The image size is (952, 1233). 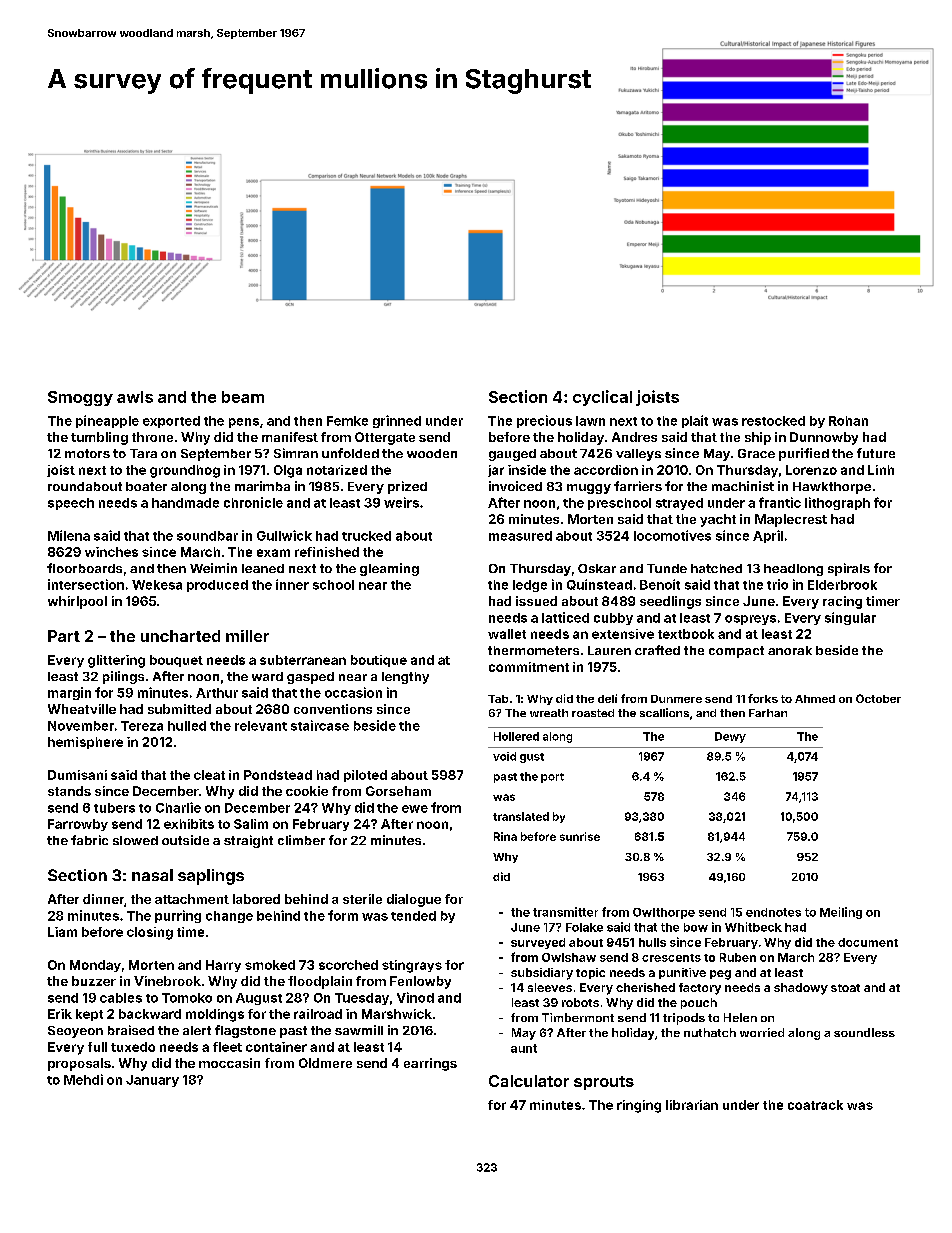 What do you see at coordinates (83, 1079) in the document?
I see `Mehdi` at bounding box center [83, 1079].
